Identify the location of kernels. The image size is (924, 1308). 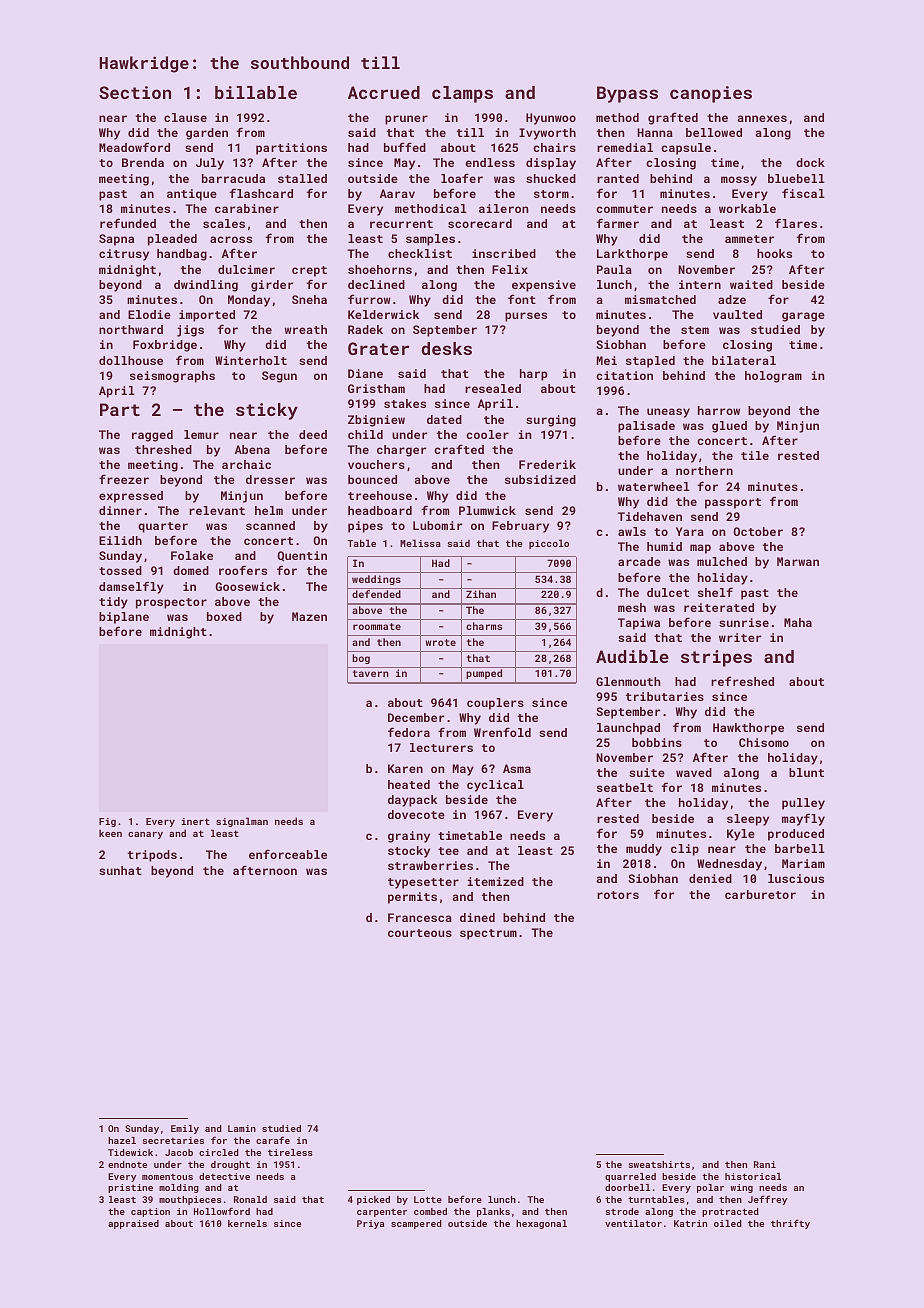
(247, 1223).
